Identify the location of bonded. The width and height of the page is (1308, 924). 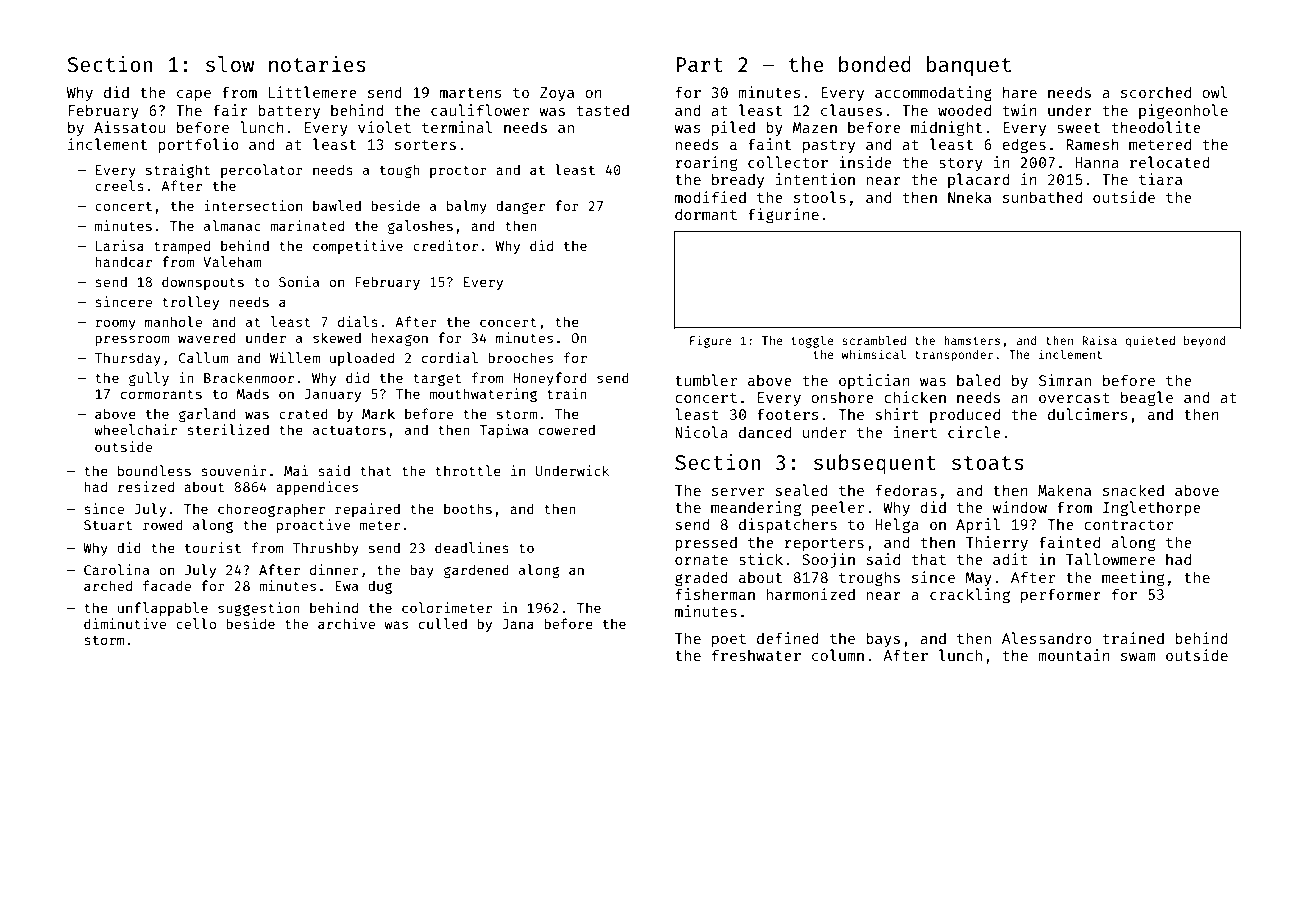
(875, 64).
